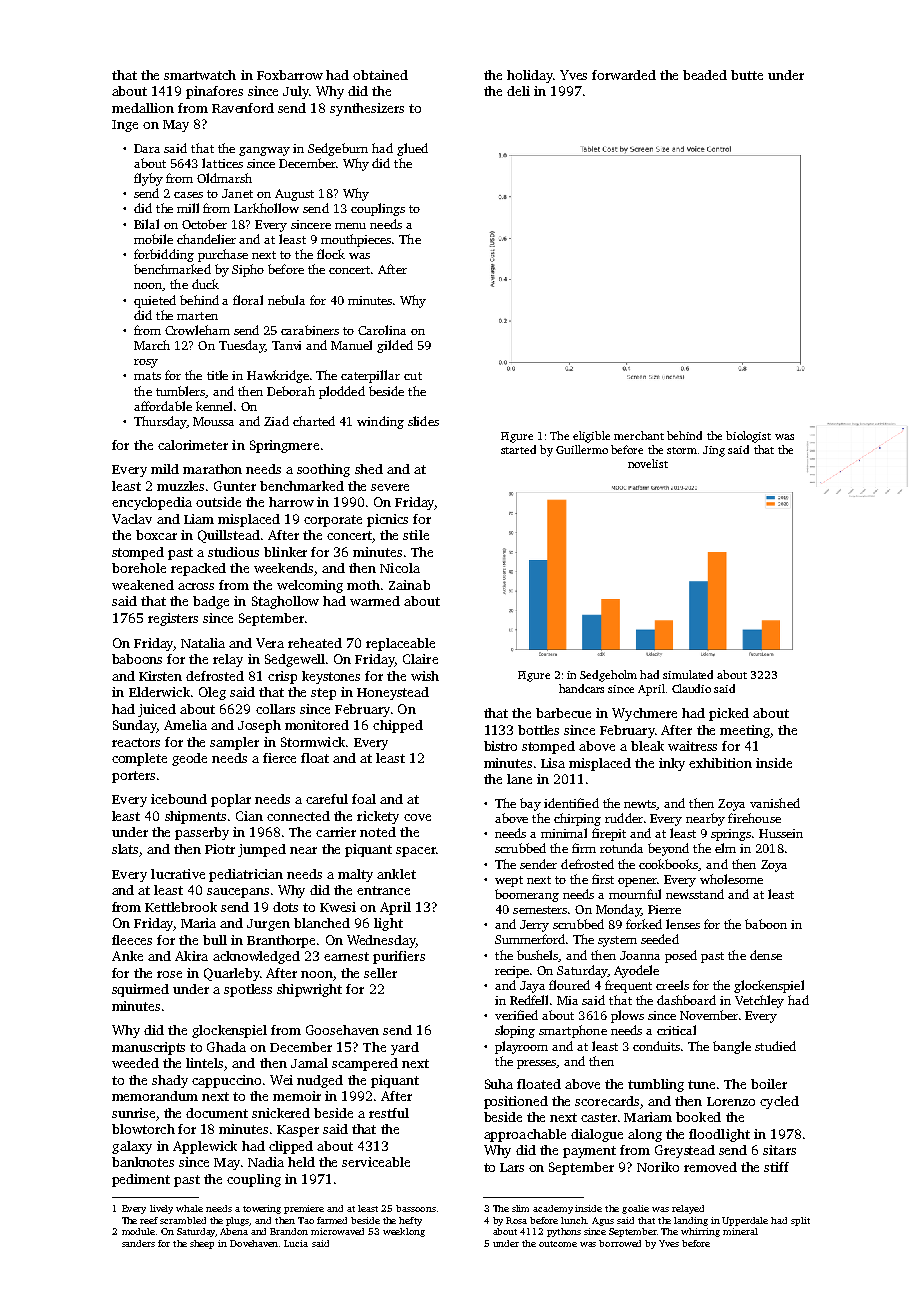  What do you see at coordinates (395, 346) in the image?
I see `gilded` at bounding box center [395, 346].
